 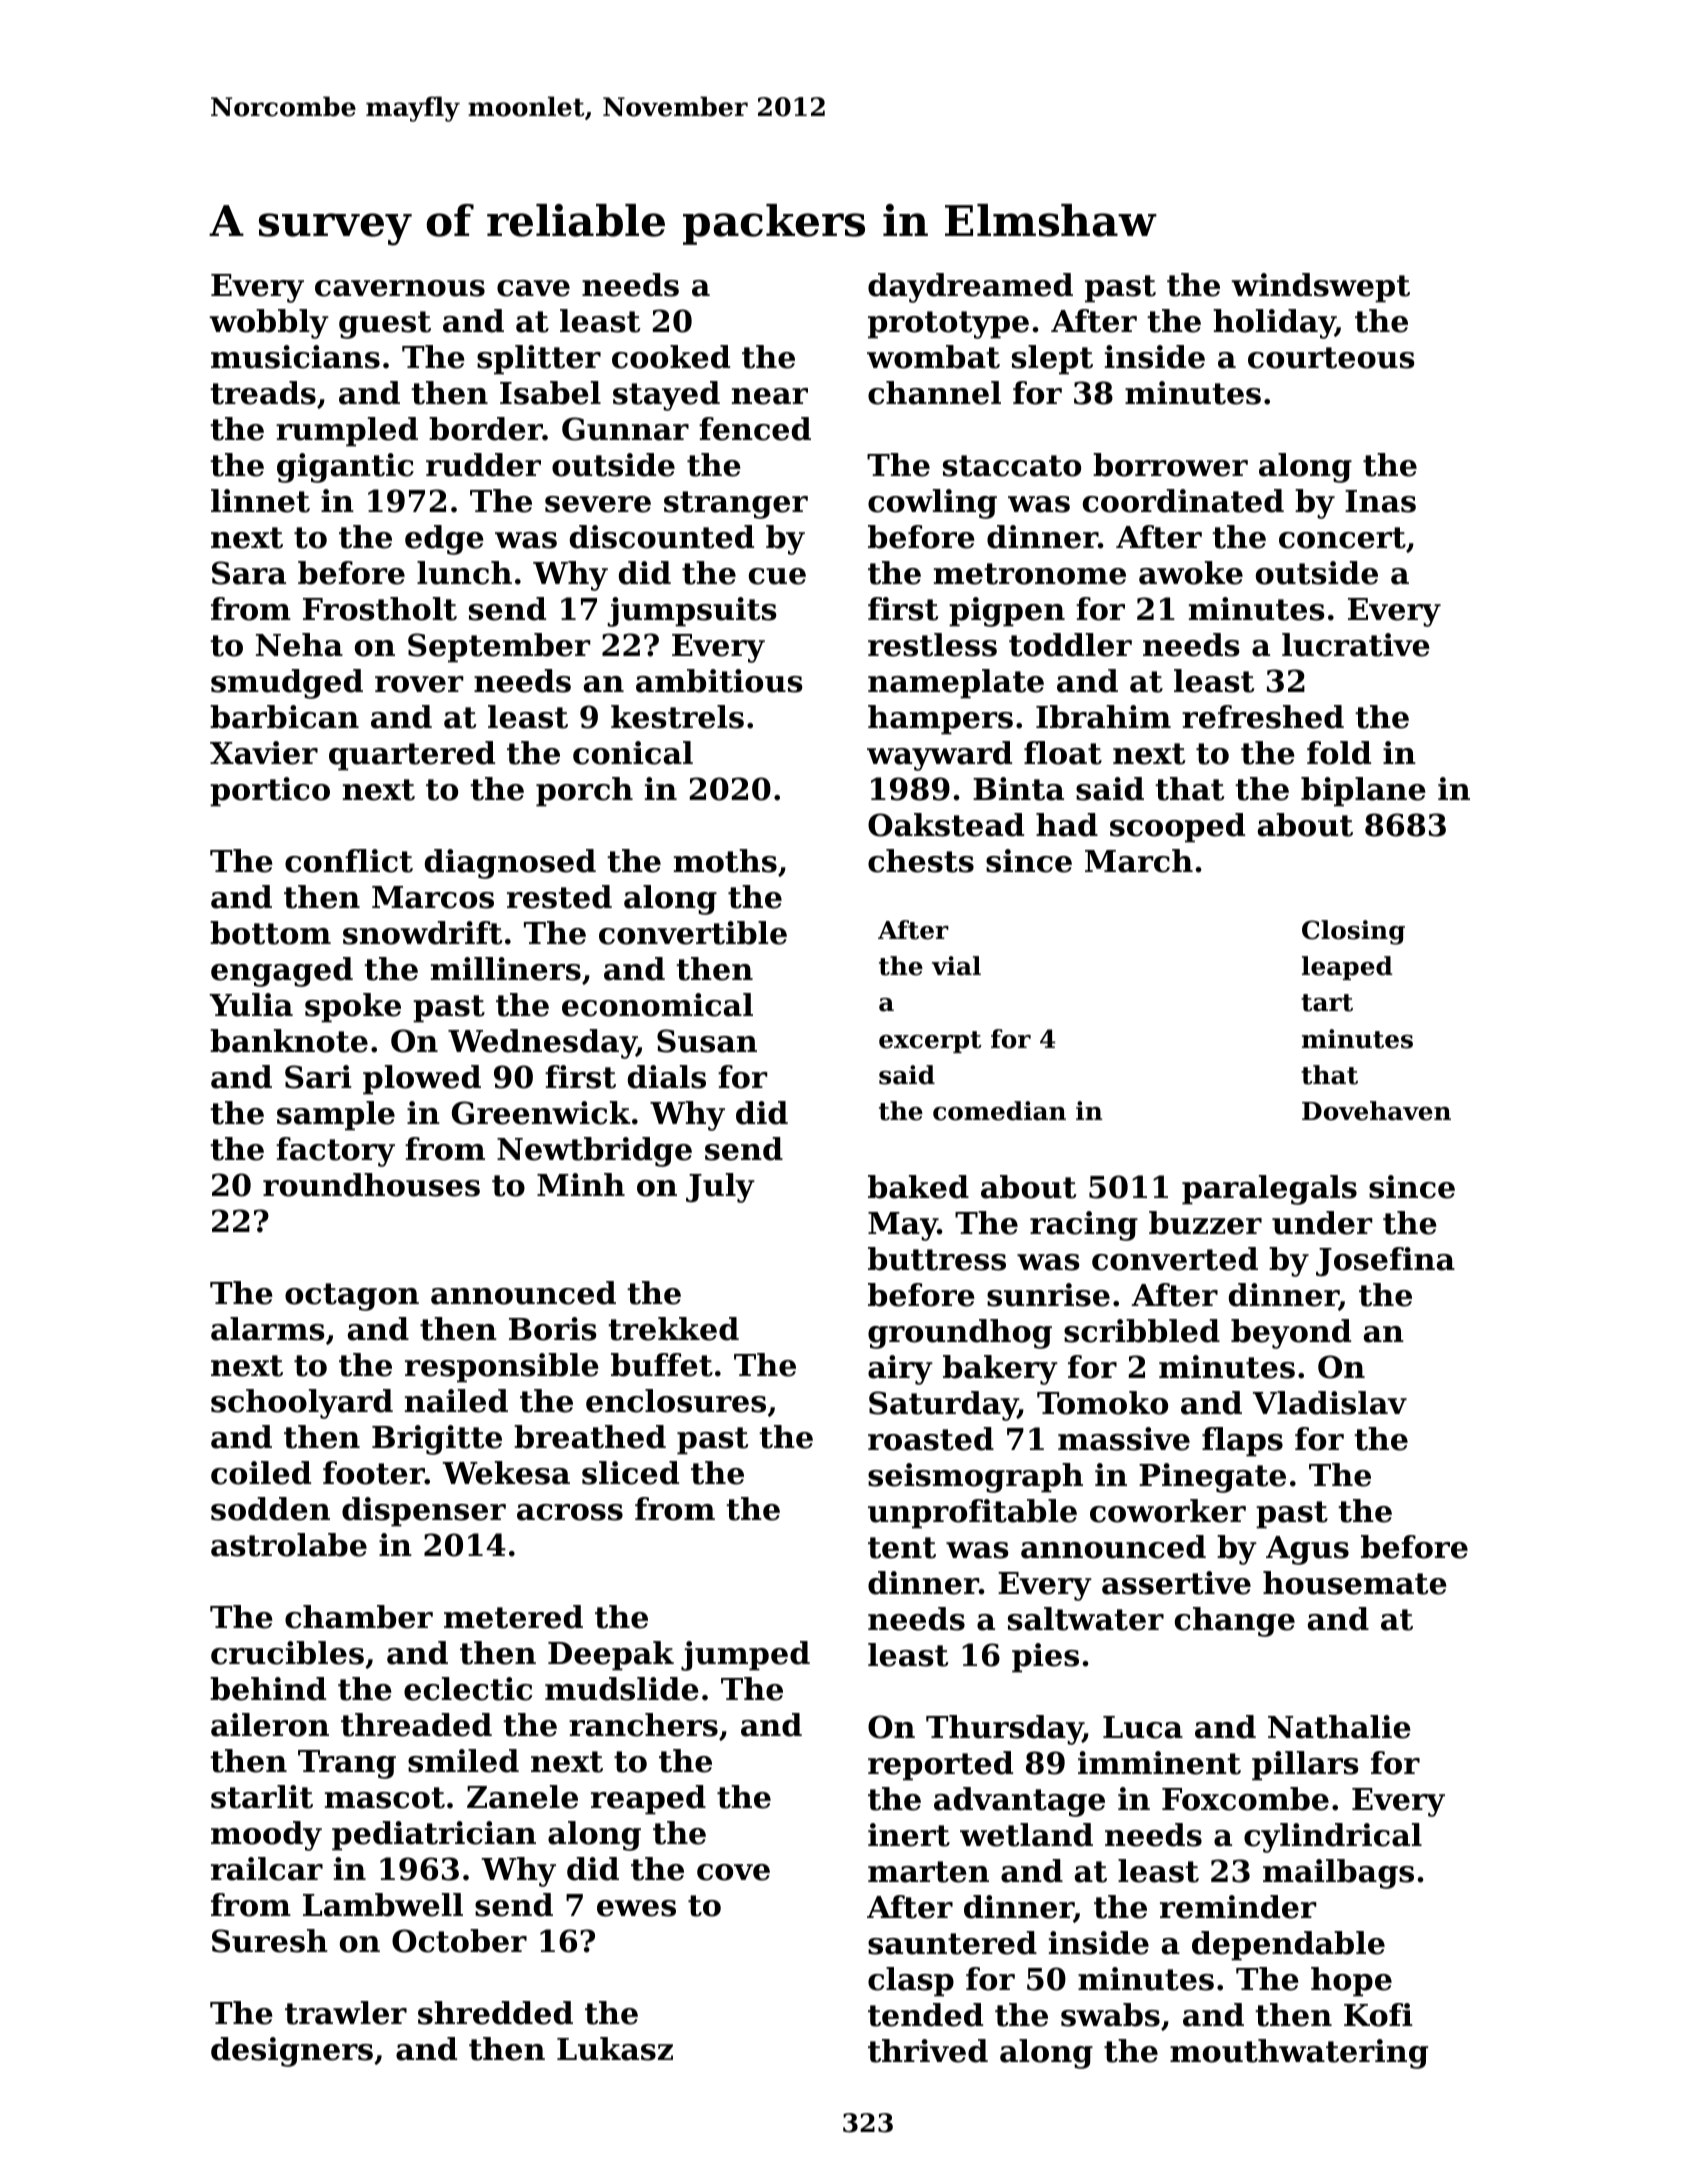 I want to click on mouthwatering, so click(x=1299, y=2054).
